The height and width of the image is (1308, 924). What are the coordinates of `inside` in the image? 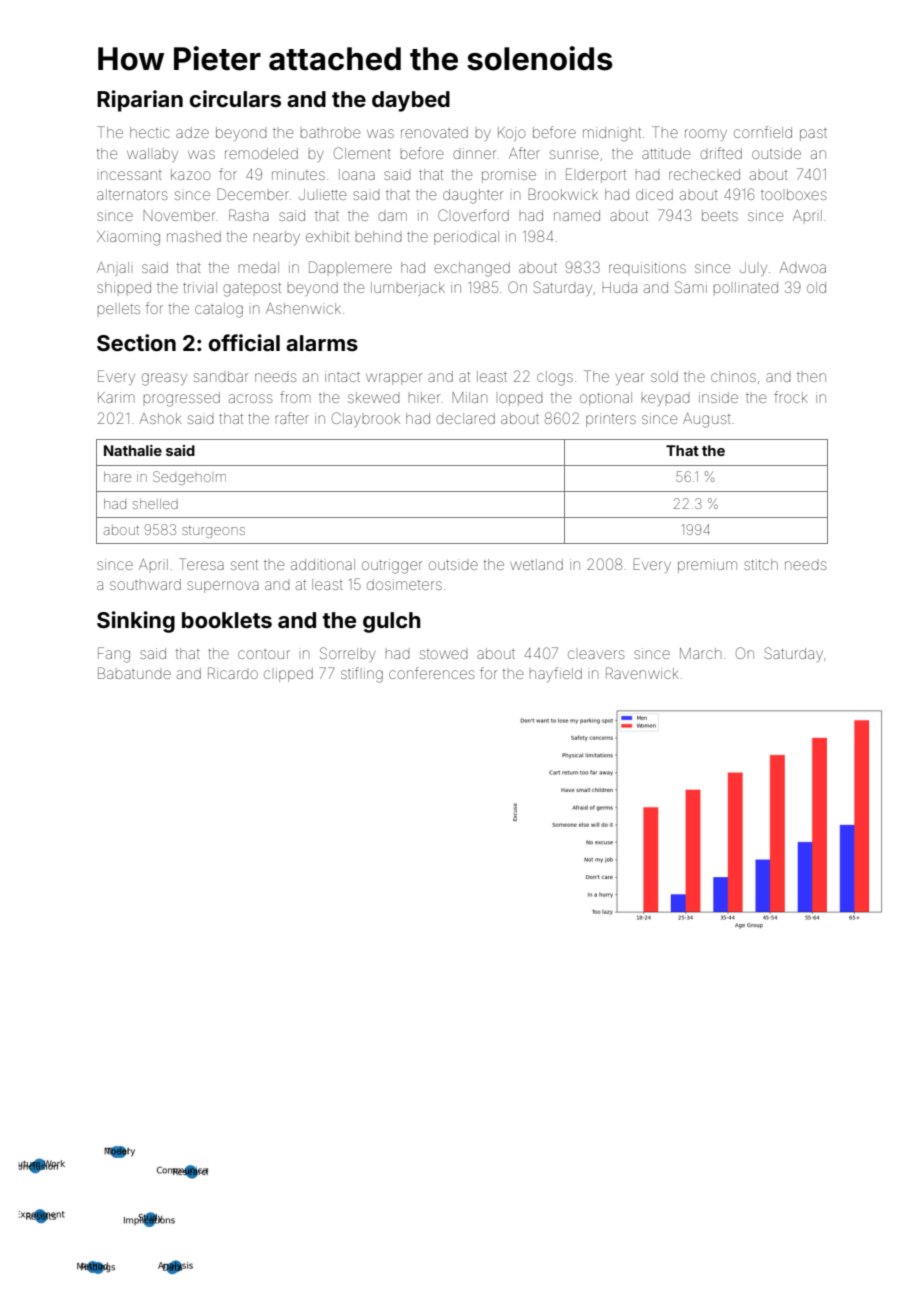 It's located at (718, 397).
